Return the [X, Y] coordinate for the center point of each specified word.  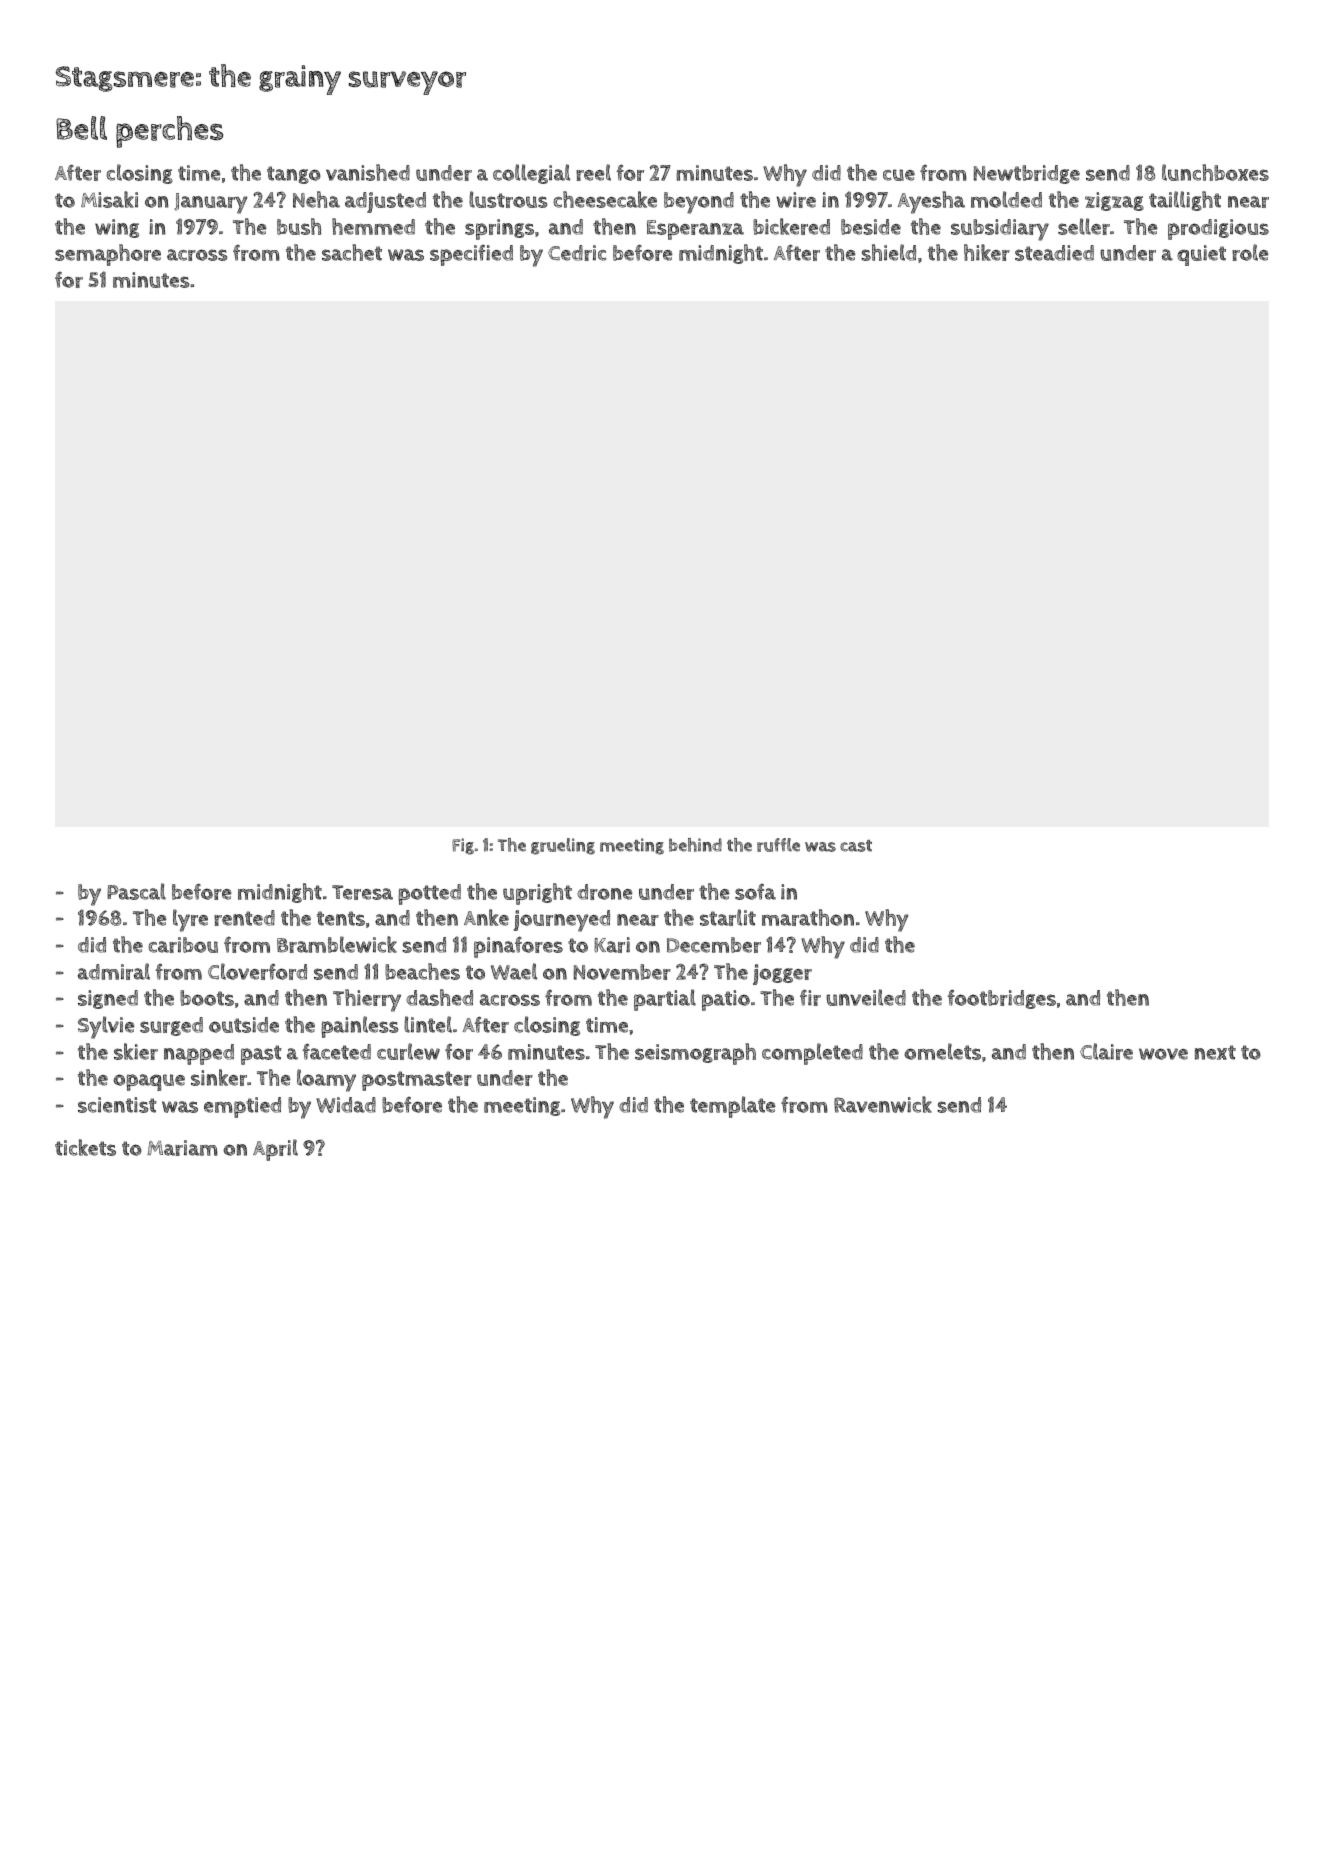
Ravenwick [883, 1104]
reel [593, 172]
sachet [352, 252]
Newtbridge [1027, 174]
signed [108, 999]
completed [812, 1054]
